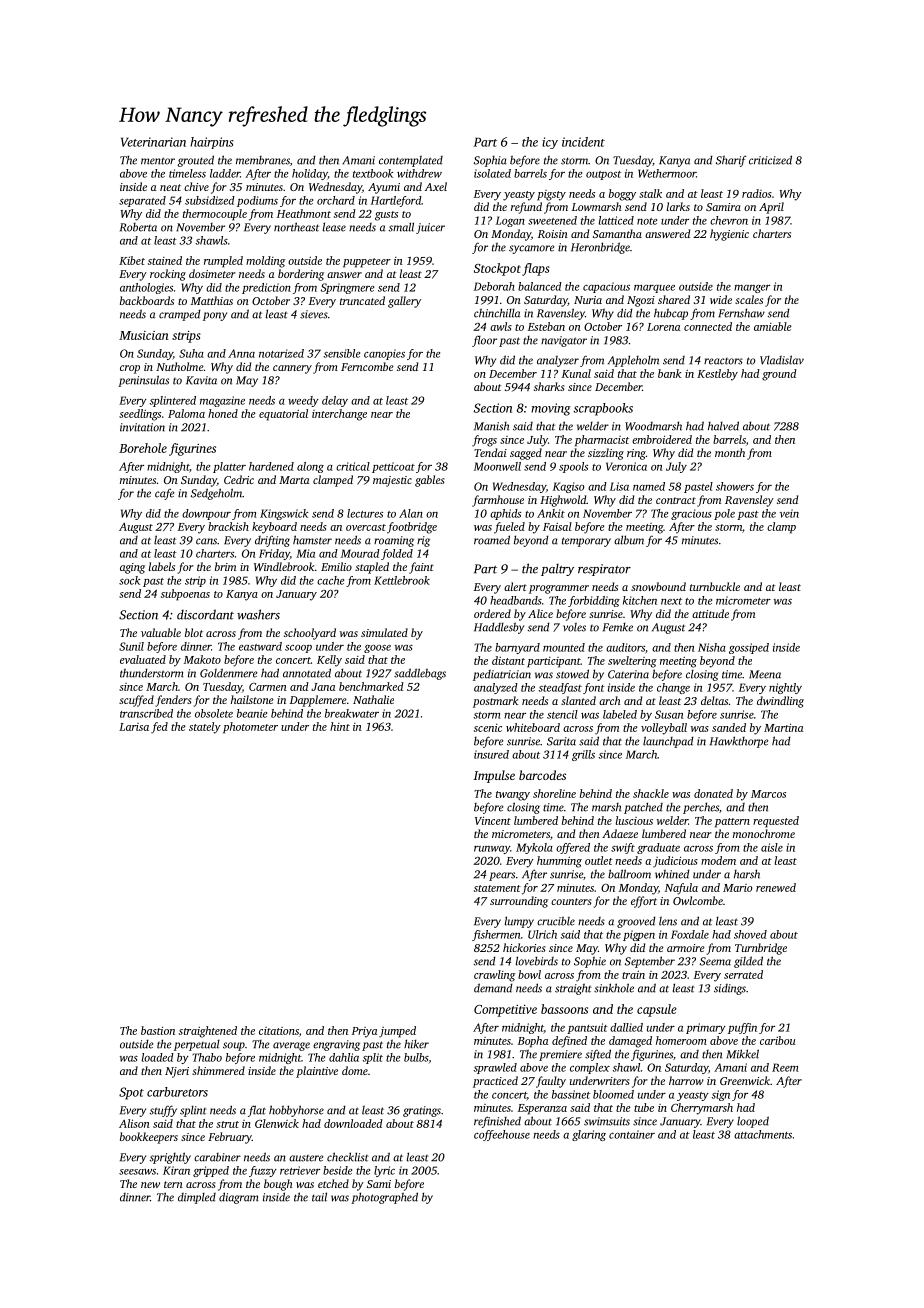  Describe the element at coordinates (657, 1010) in the screenshot. I see `capsule` at that location.
